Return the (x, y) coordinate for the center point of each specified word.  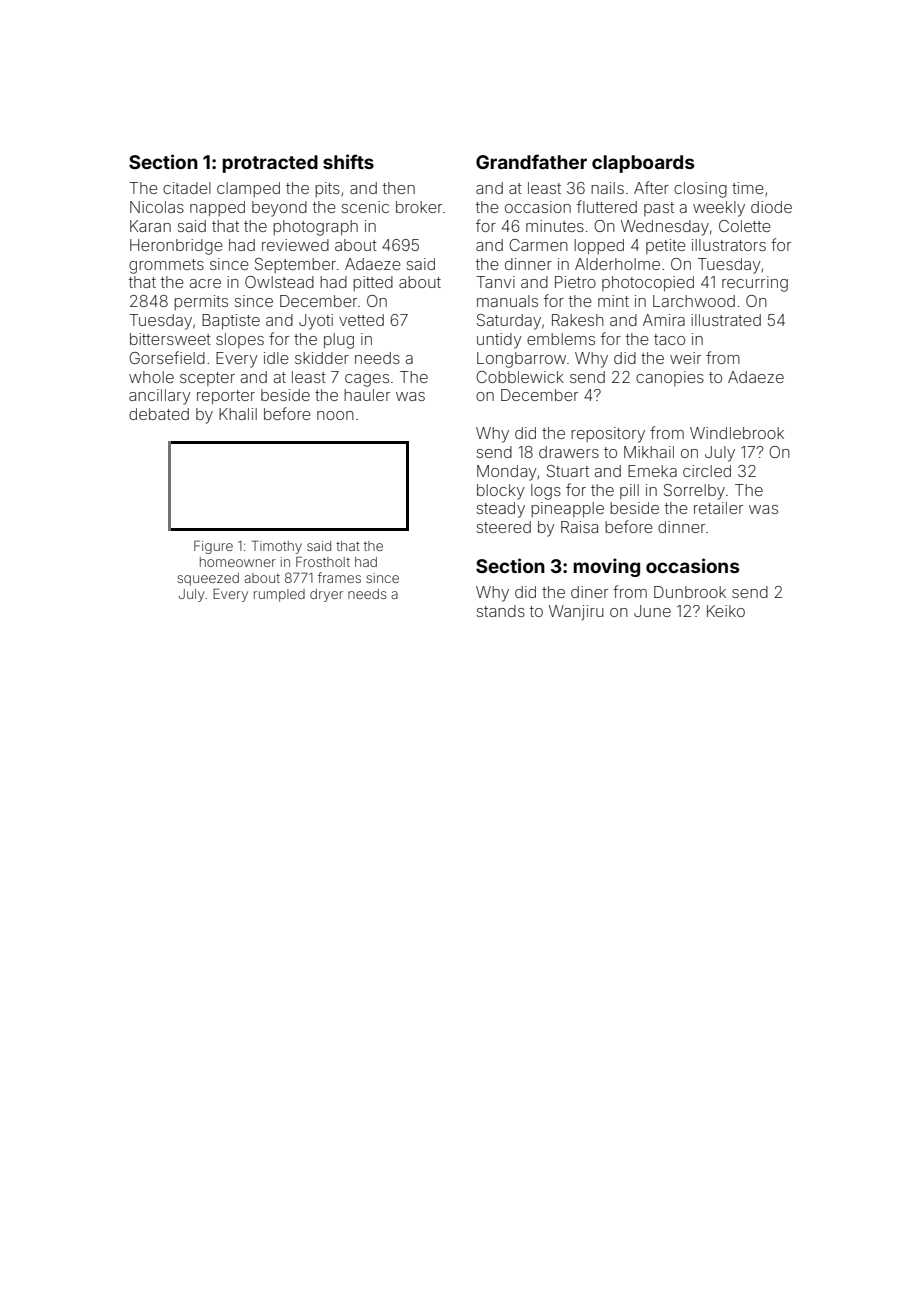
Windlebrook (737, 433)
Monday (507, 473)
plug (339, 341)
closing (700, 190)
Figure (213, 547)
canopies (670, 378)
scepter (207, 379)
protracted (270, 164)
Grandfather (531, 161)
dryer (326, 595)
